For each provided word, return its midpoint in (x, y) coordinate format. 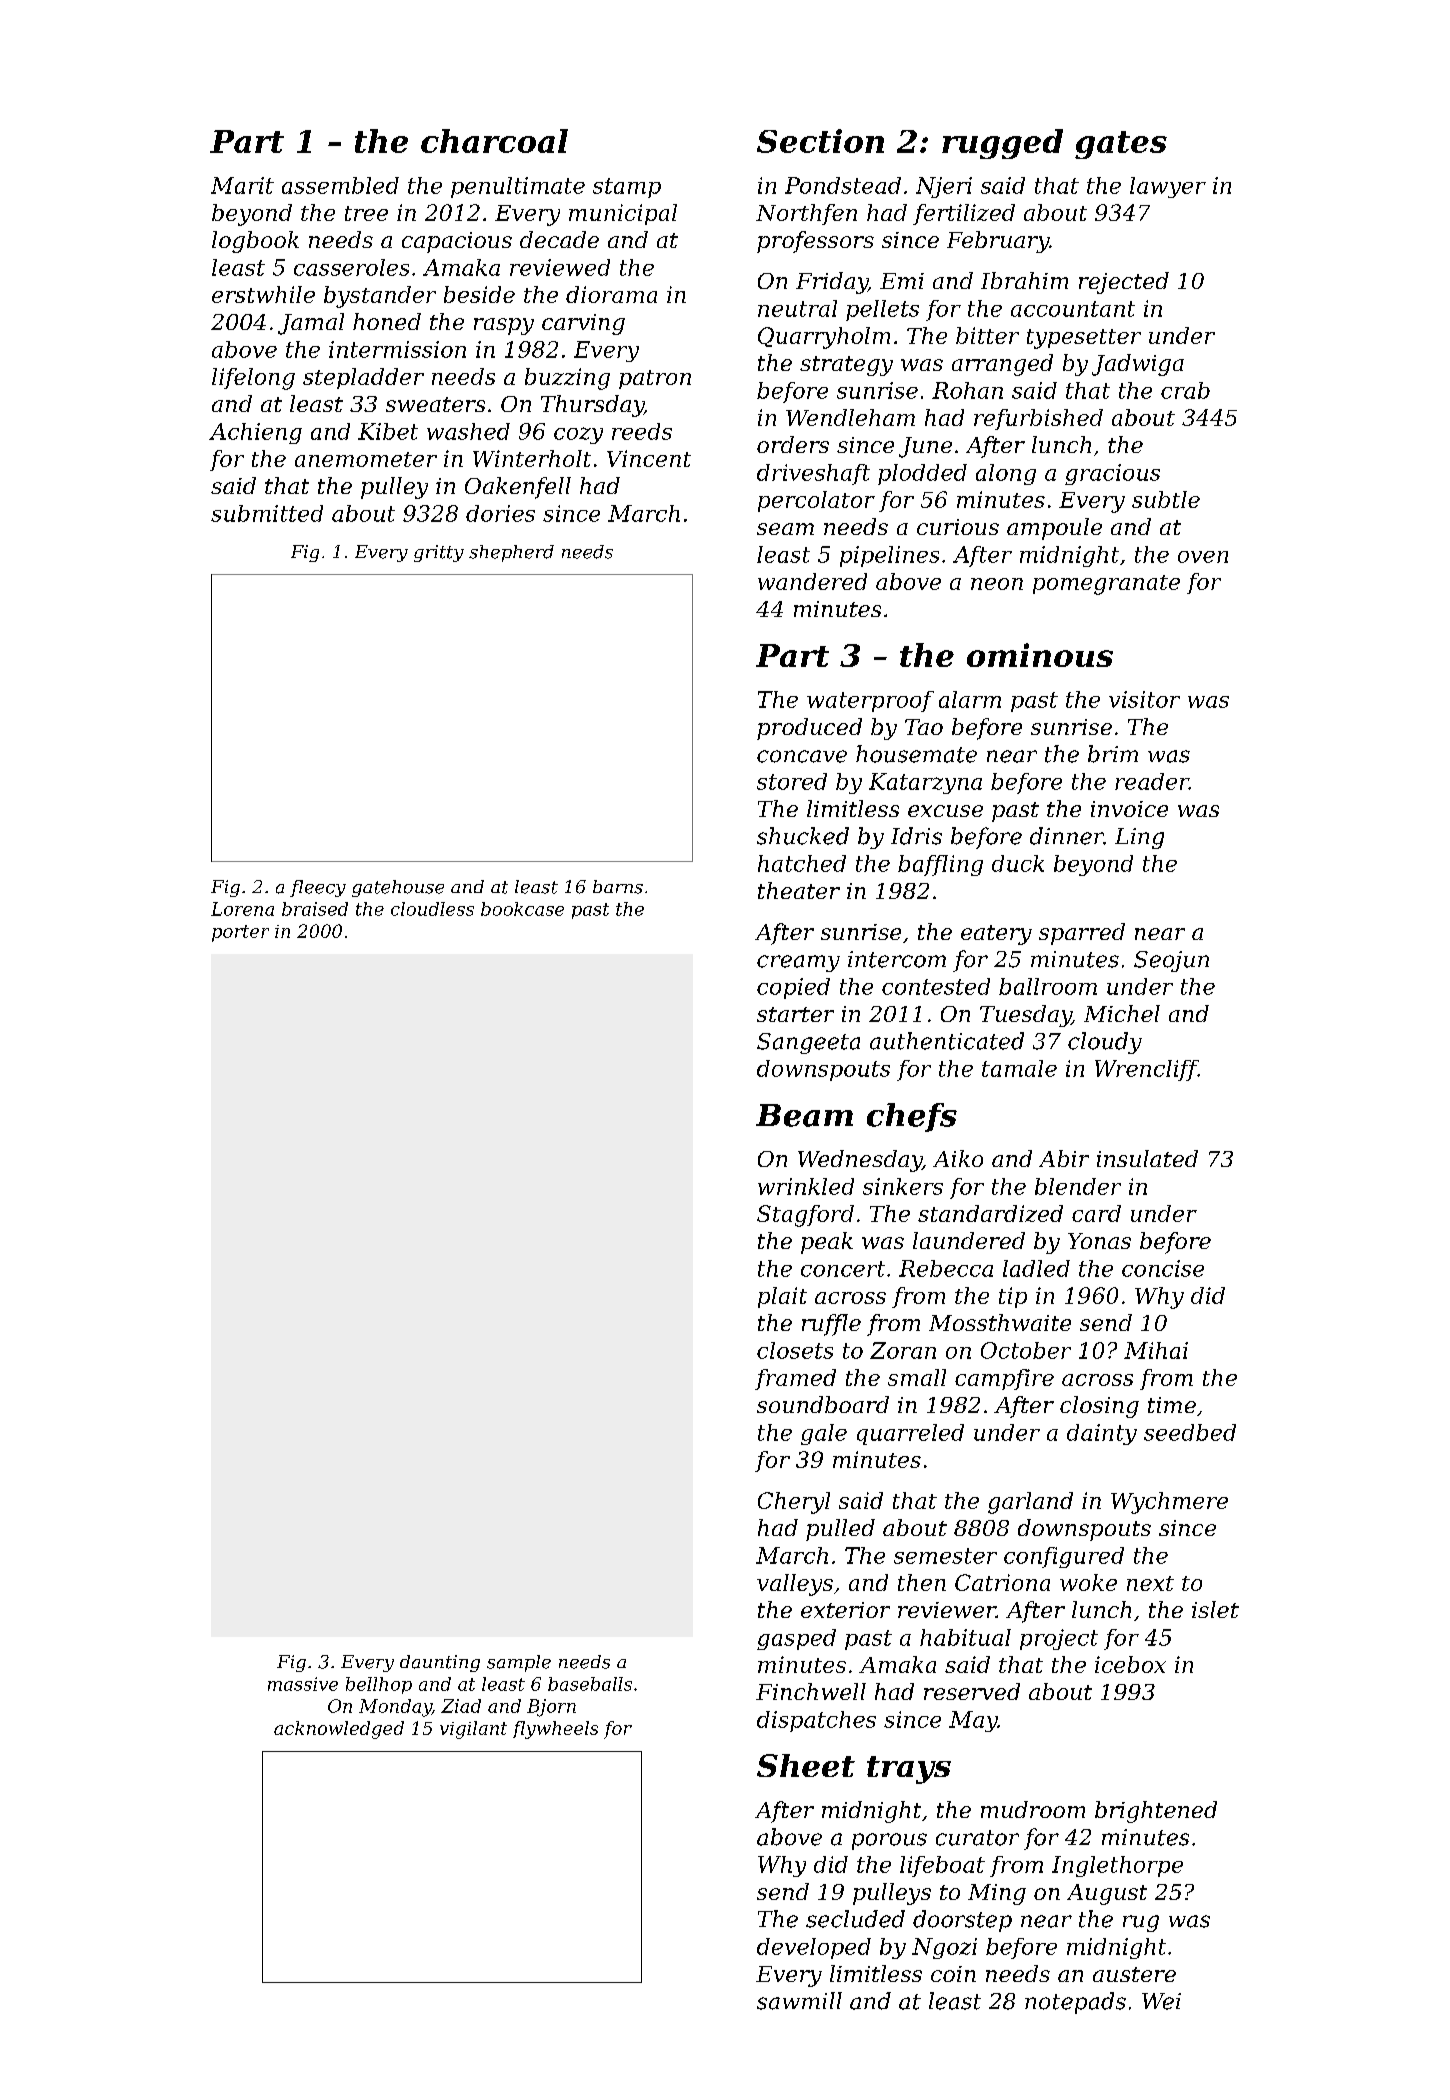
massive (303, 1684)
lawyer (1168, 187)
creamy (798, 963)
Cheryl (794, 1503)
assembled (340, 185)
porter (240, 933)
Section (820, 141)
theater (799, 890)
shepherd (511, 553)
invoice (1129, 809)
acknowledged (339, 1730)
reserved (972, 1691)
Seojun (1171, 961)
